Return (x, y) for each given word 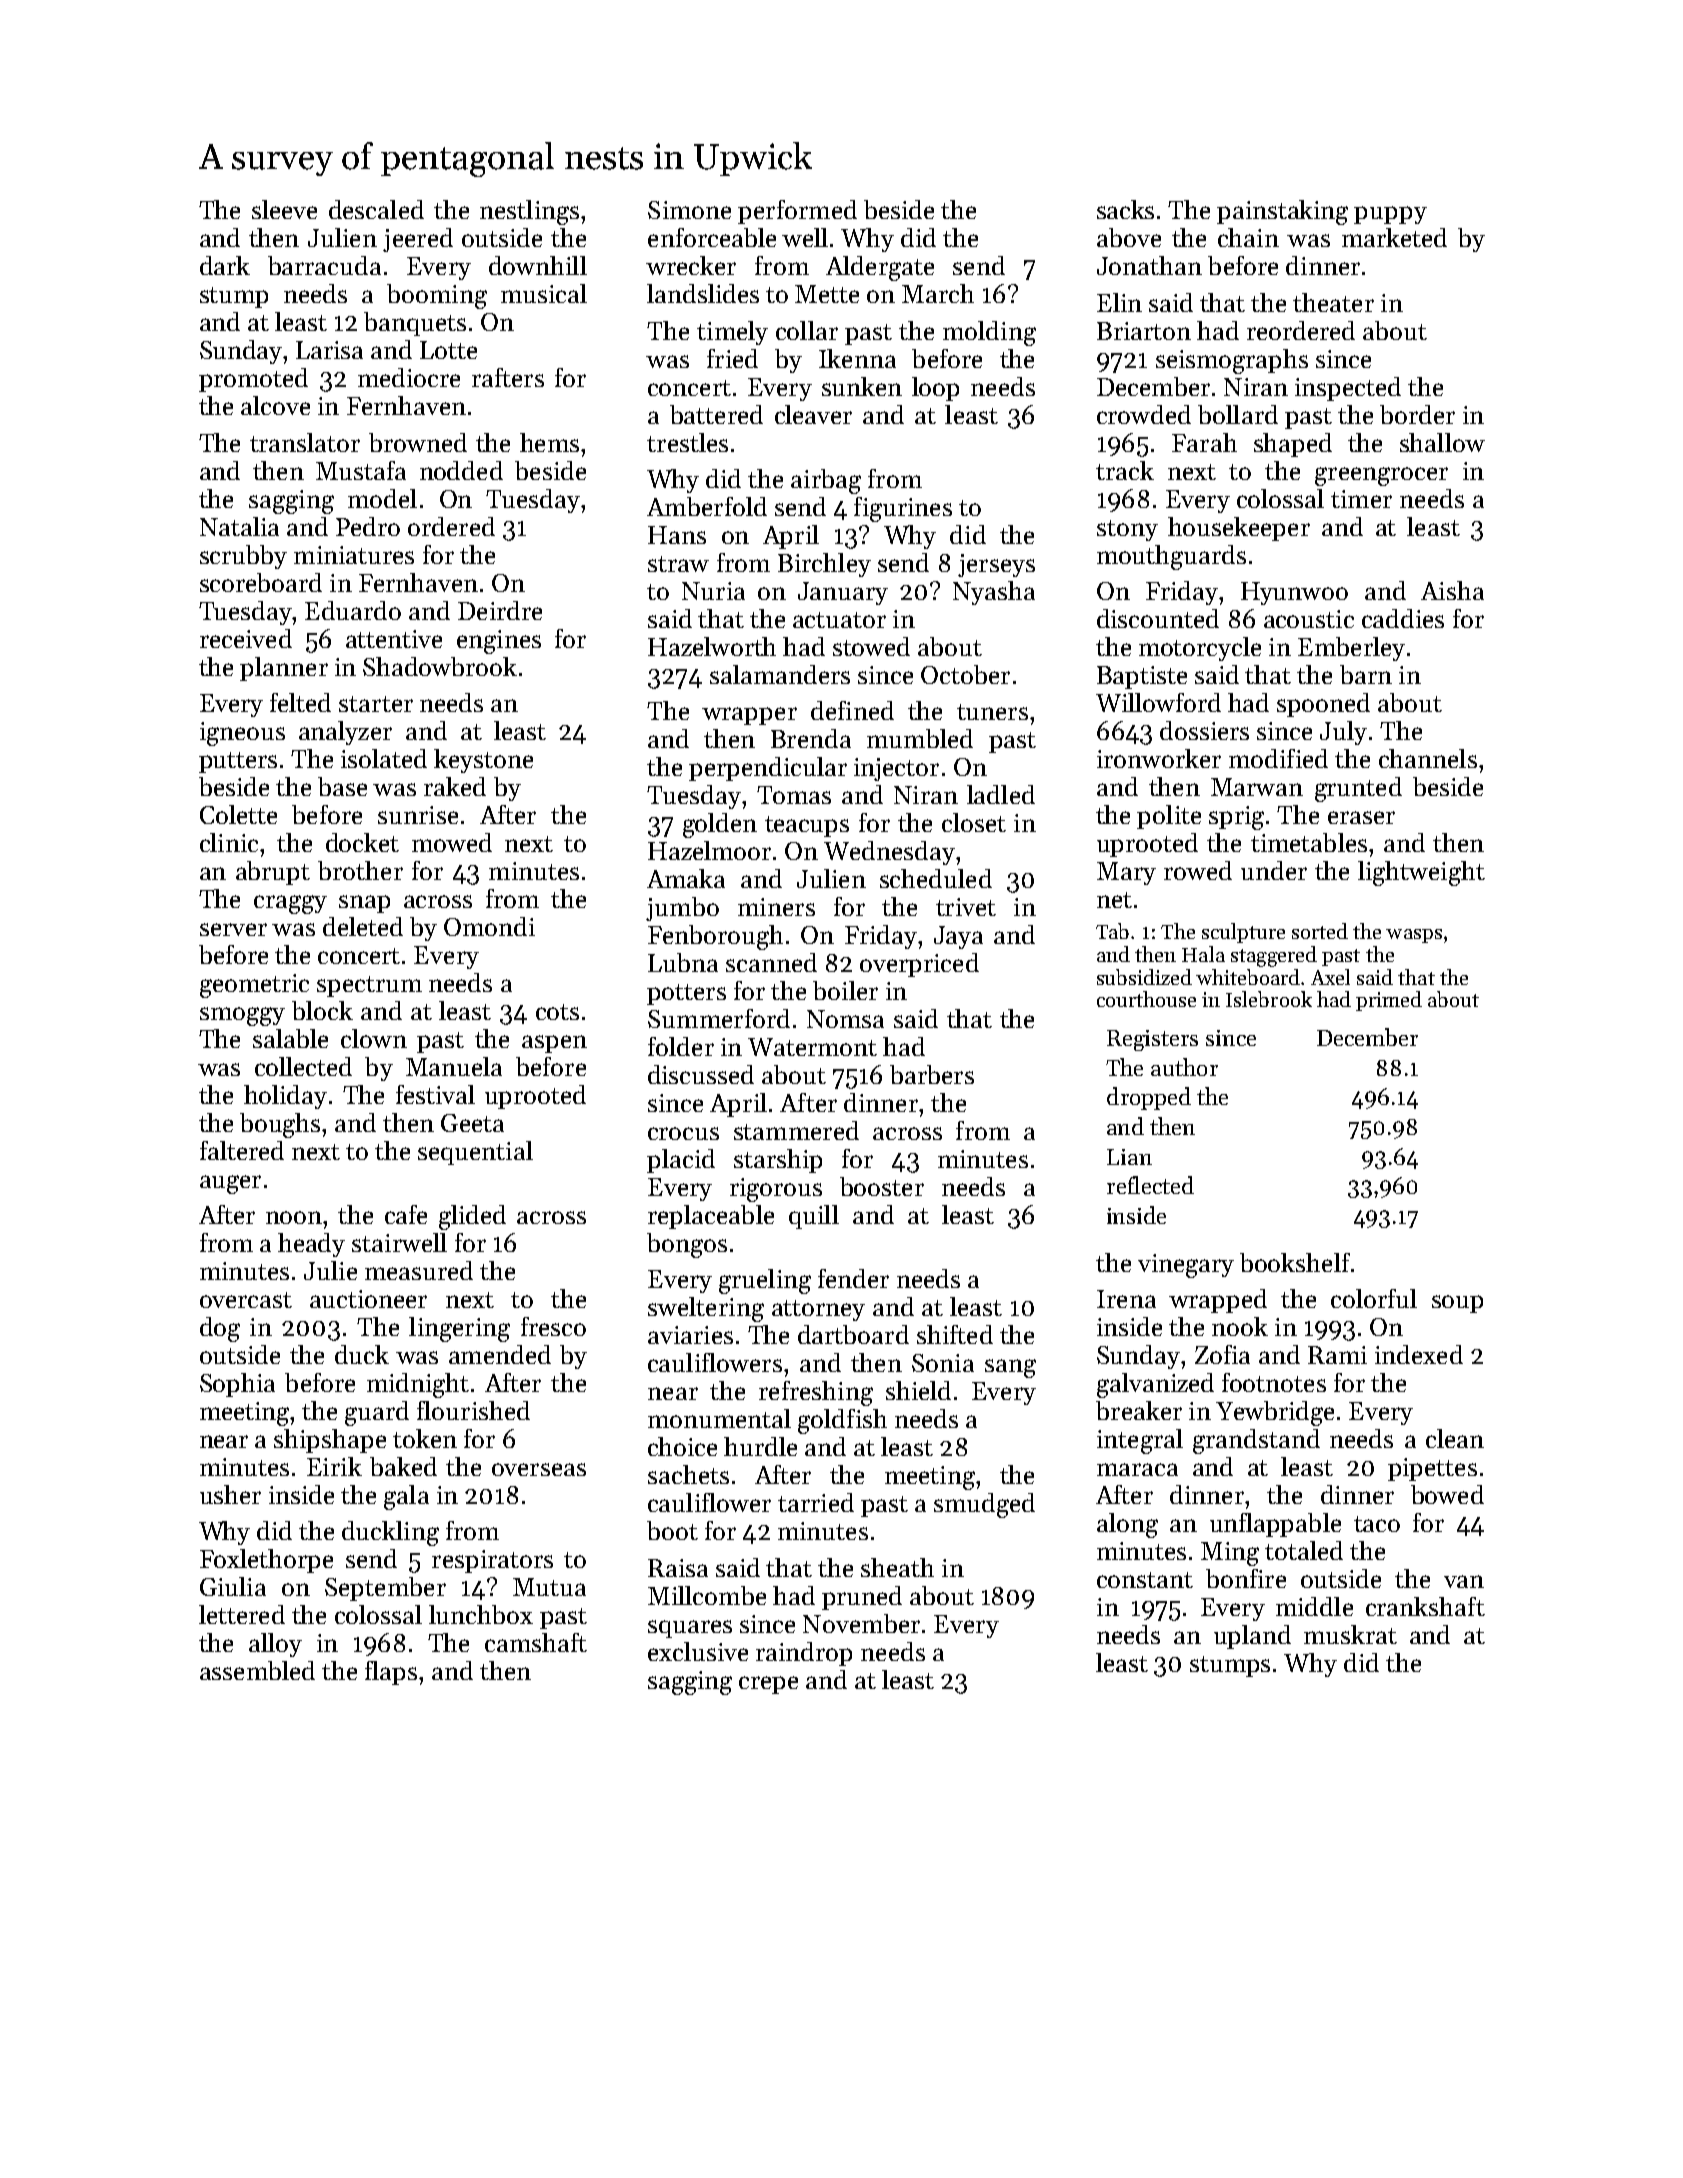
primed (1389, 1001)
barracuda (324, 265)
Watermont (812, 1047)
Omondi (489, 926)
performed (797, 212)
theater (1333, 302)
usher (230, 1494)
